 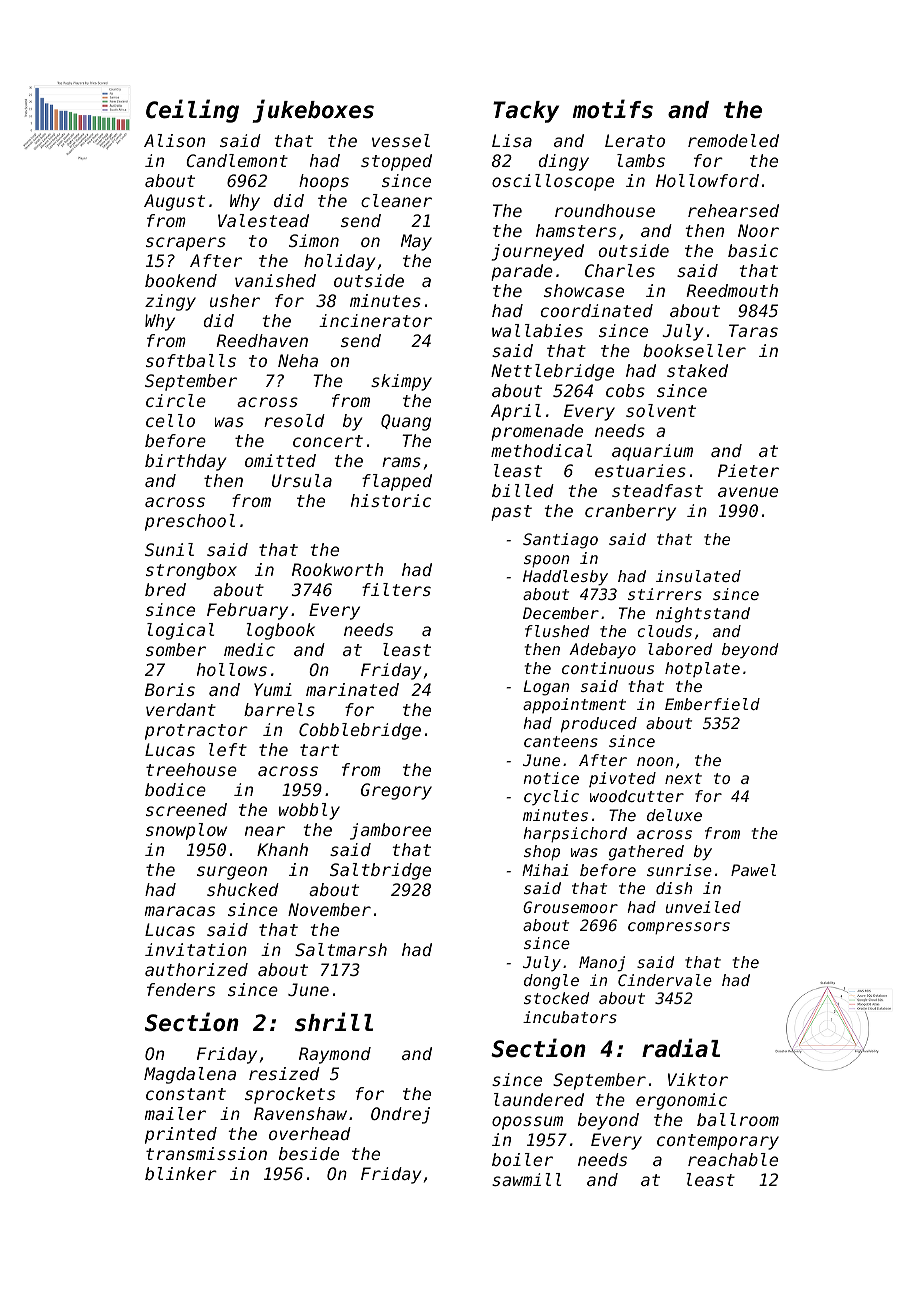 I want to click on vessel, so click(x=401, y=140).
